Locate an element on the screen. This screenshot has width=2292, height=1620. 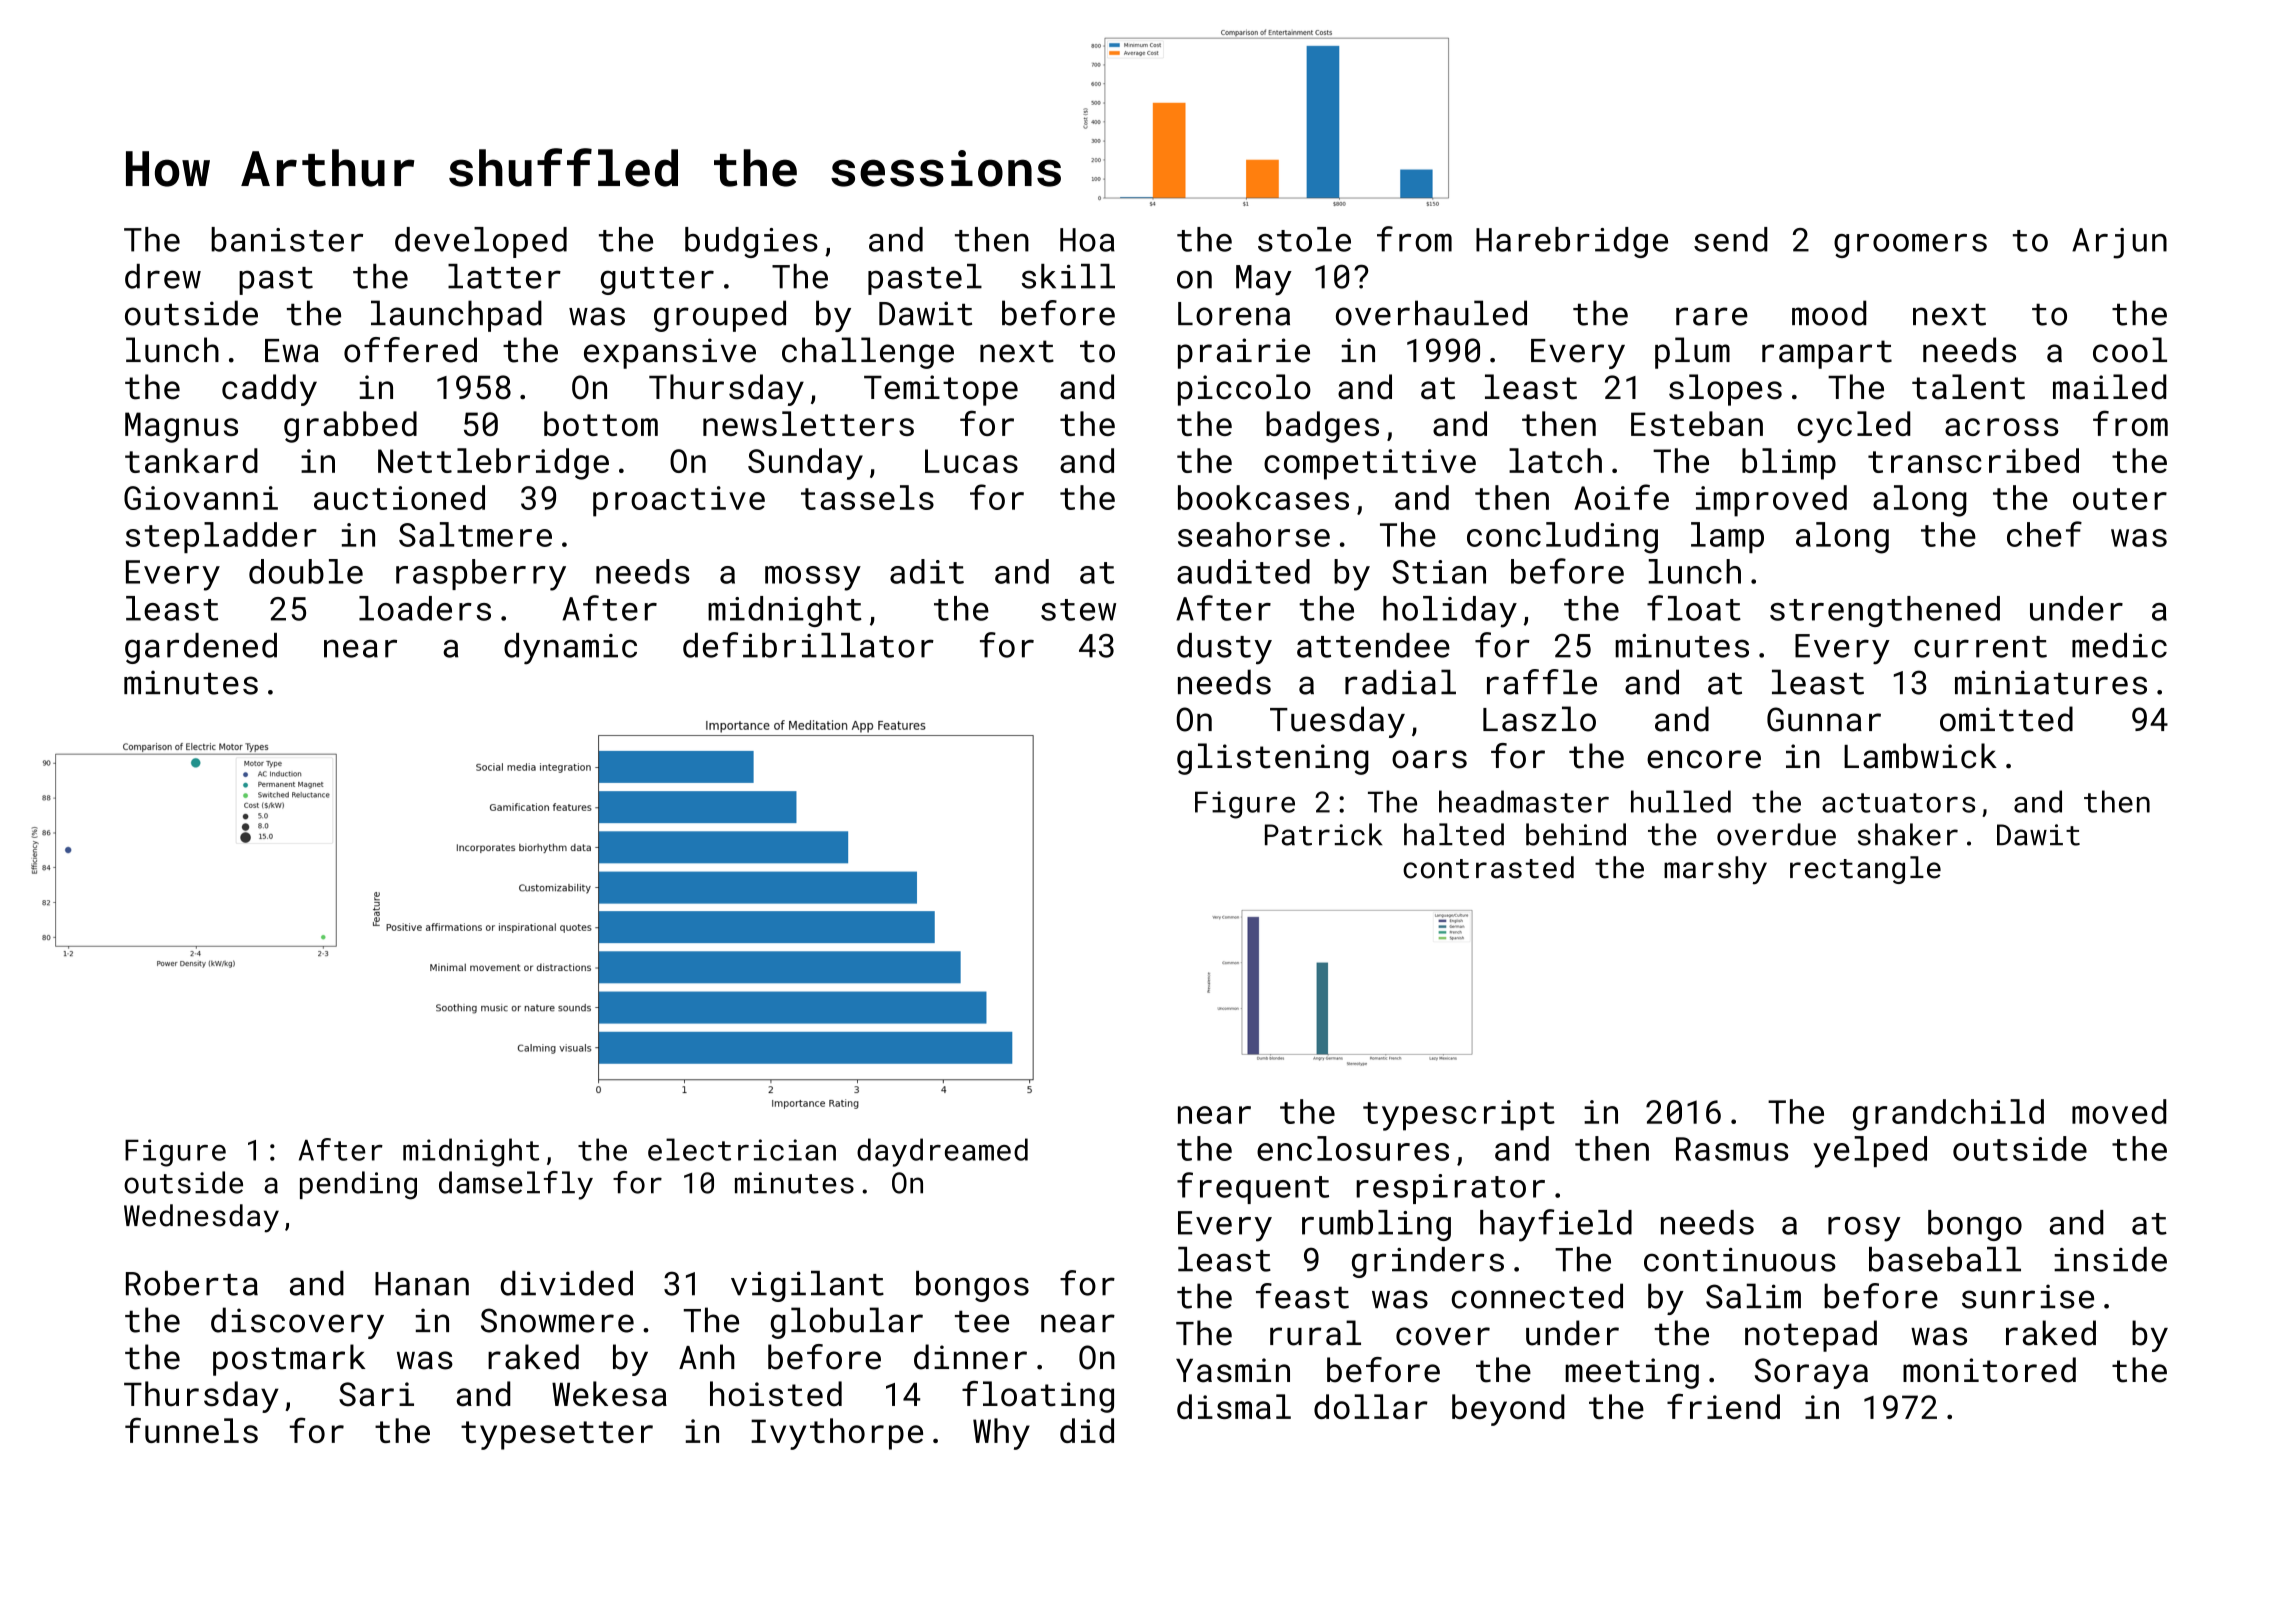
Lambwick is located at coordinates (1920, 756).
